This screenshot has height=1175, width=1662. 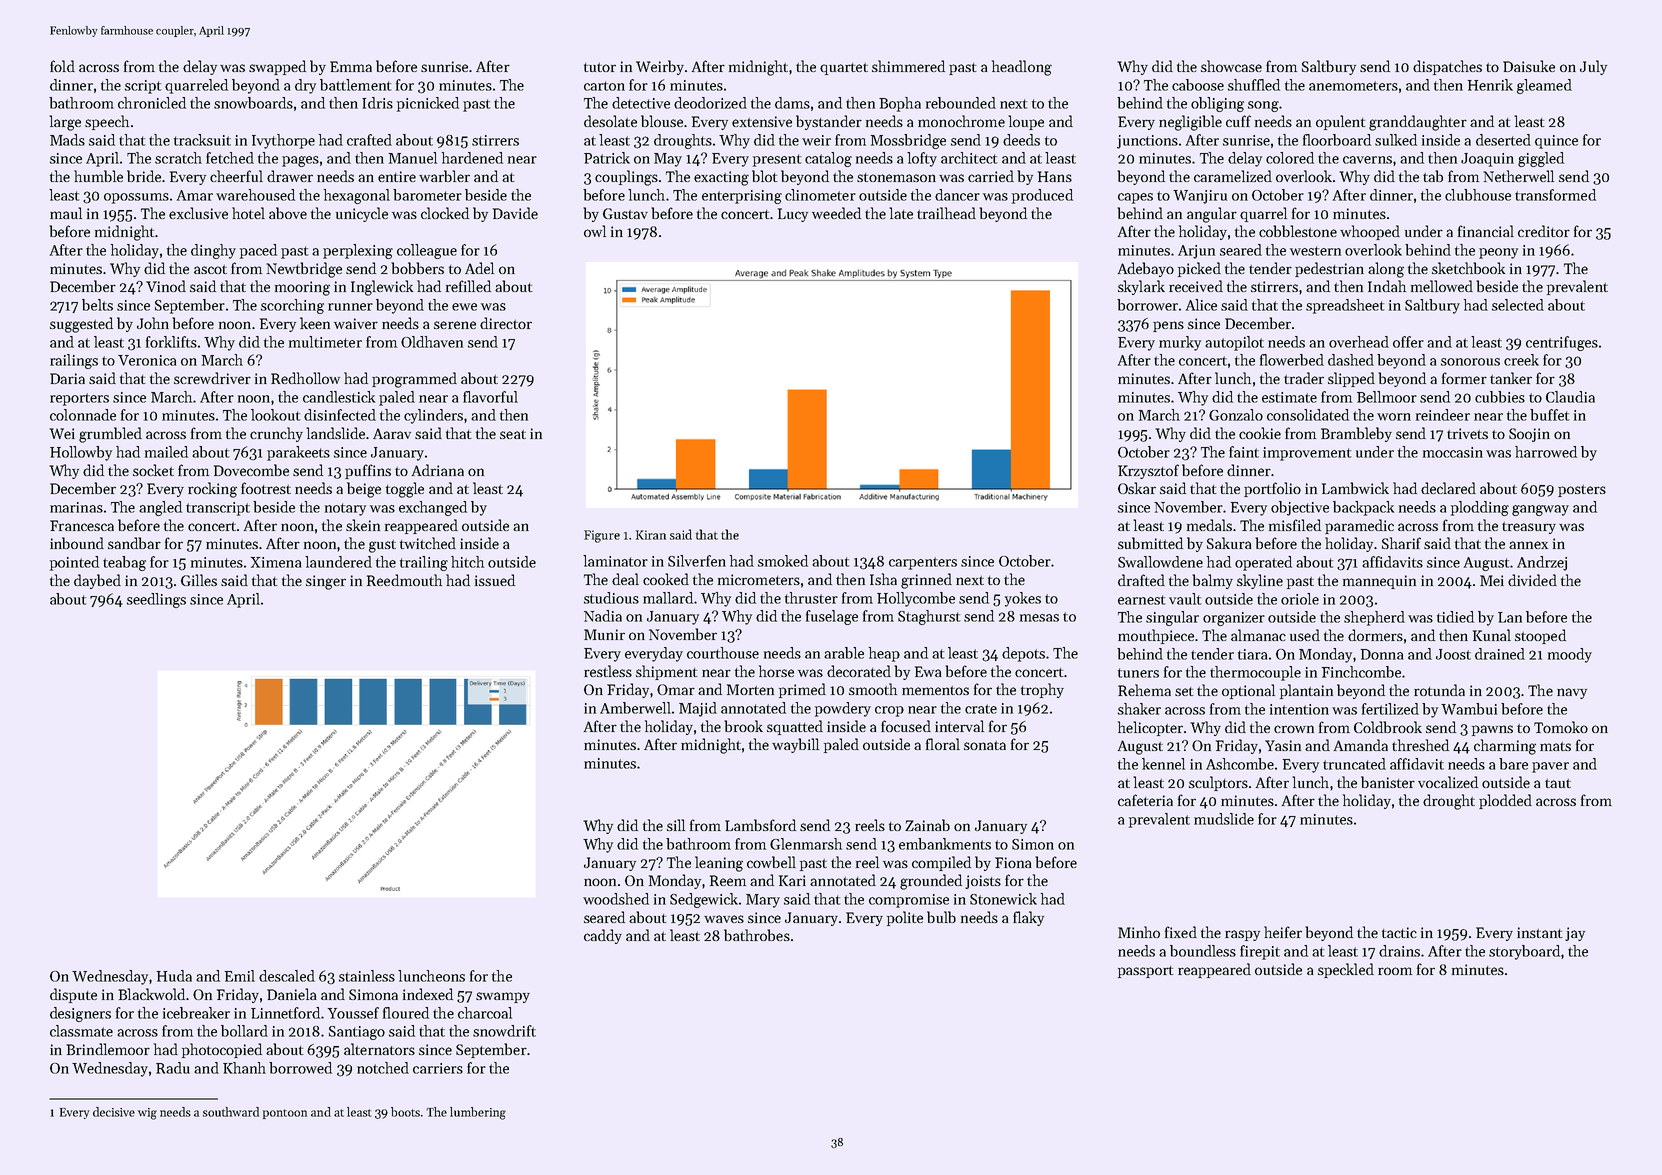 What do you see at coordinates (315, 323) in the screenshot?
I see `keen` at bounding box center [315, 323].
